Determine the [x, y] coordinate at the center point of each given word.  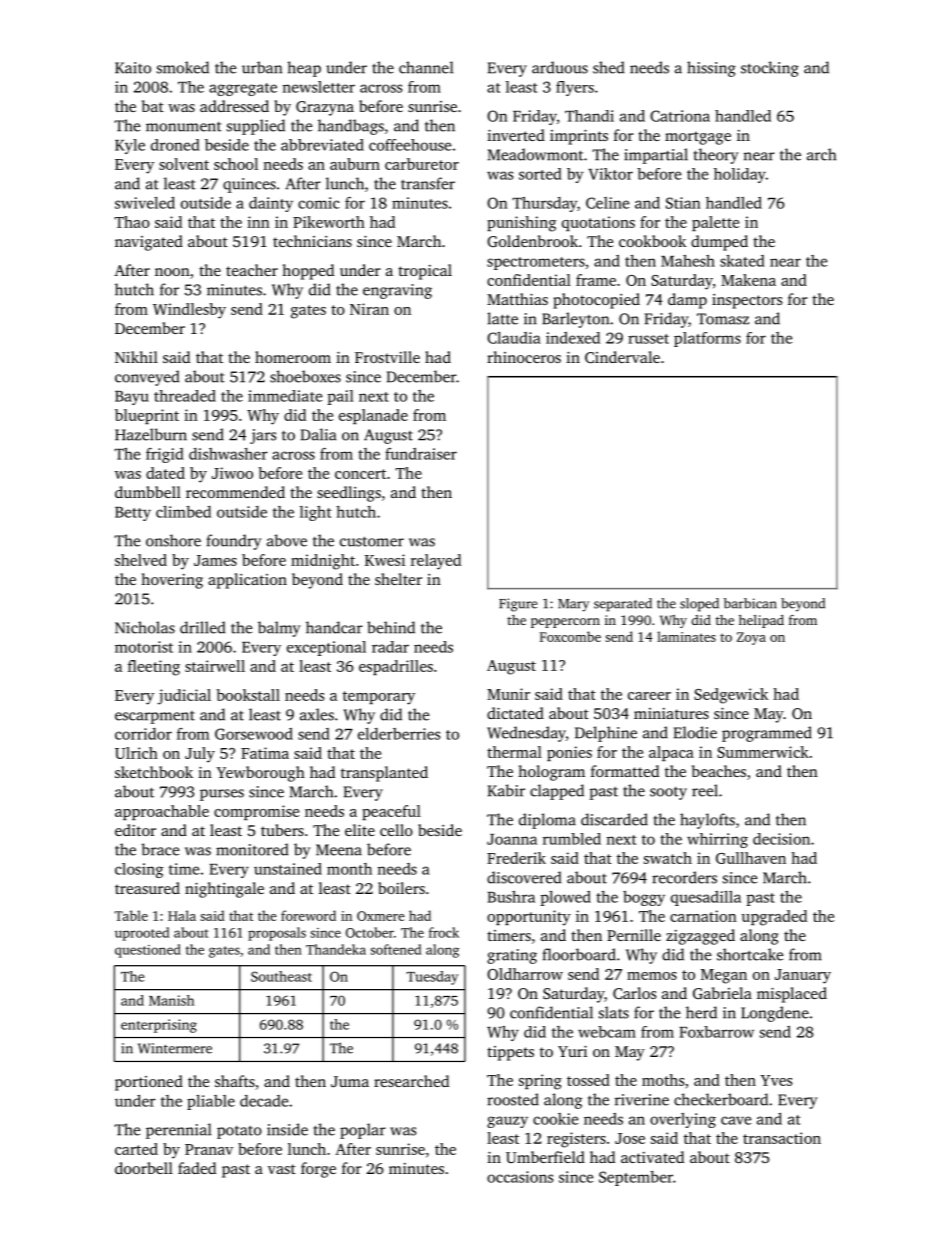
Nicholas [145, 627]
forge [318, 1170]
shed [608, 67]
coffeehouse [410, 145]
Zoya [751, 638]
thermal [514, 752]
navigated [149, 243]
